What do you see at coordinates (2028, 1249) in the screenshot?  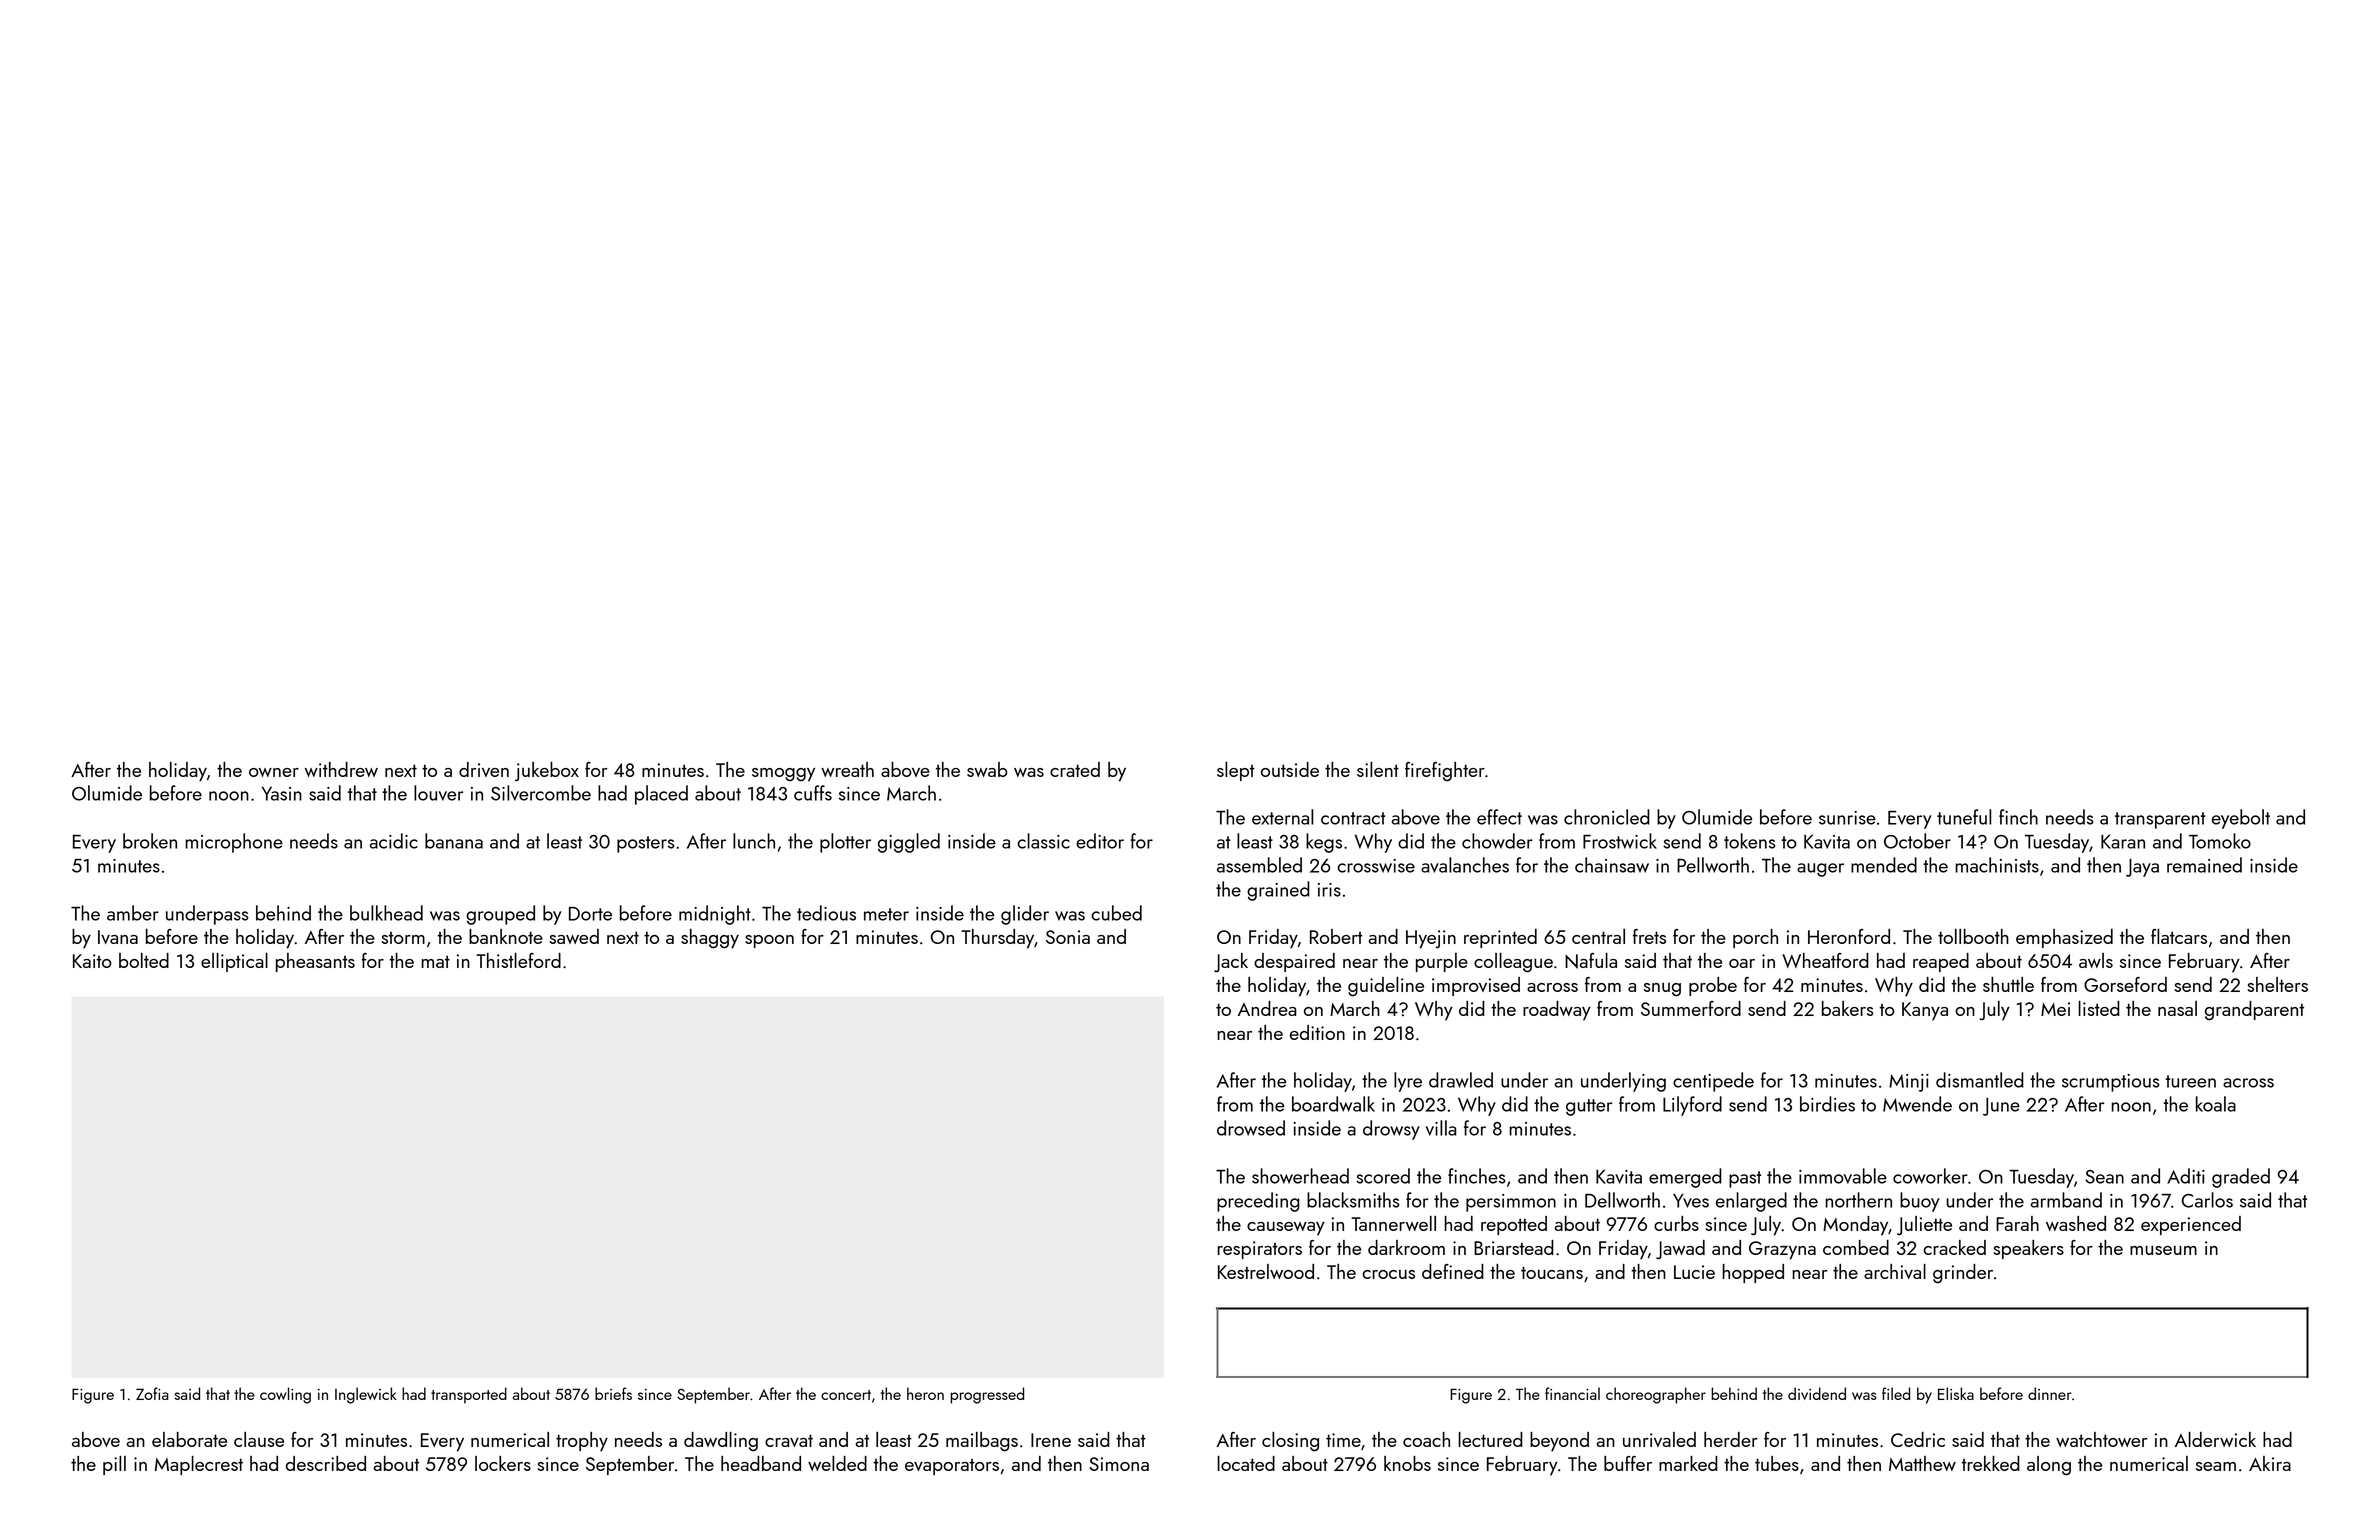 I see `speakers` at bounding box center [2028, 1249].
